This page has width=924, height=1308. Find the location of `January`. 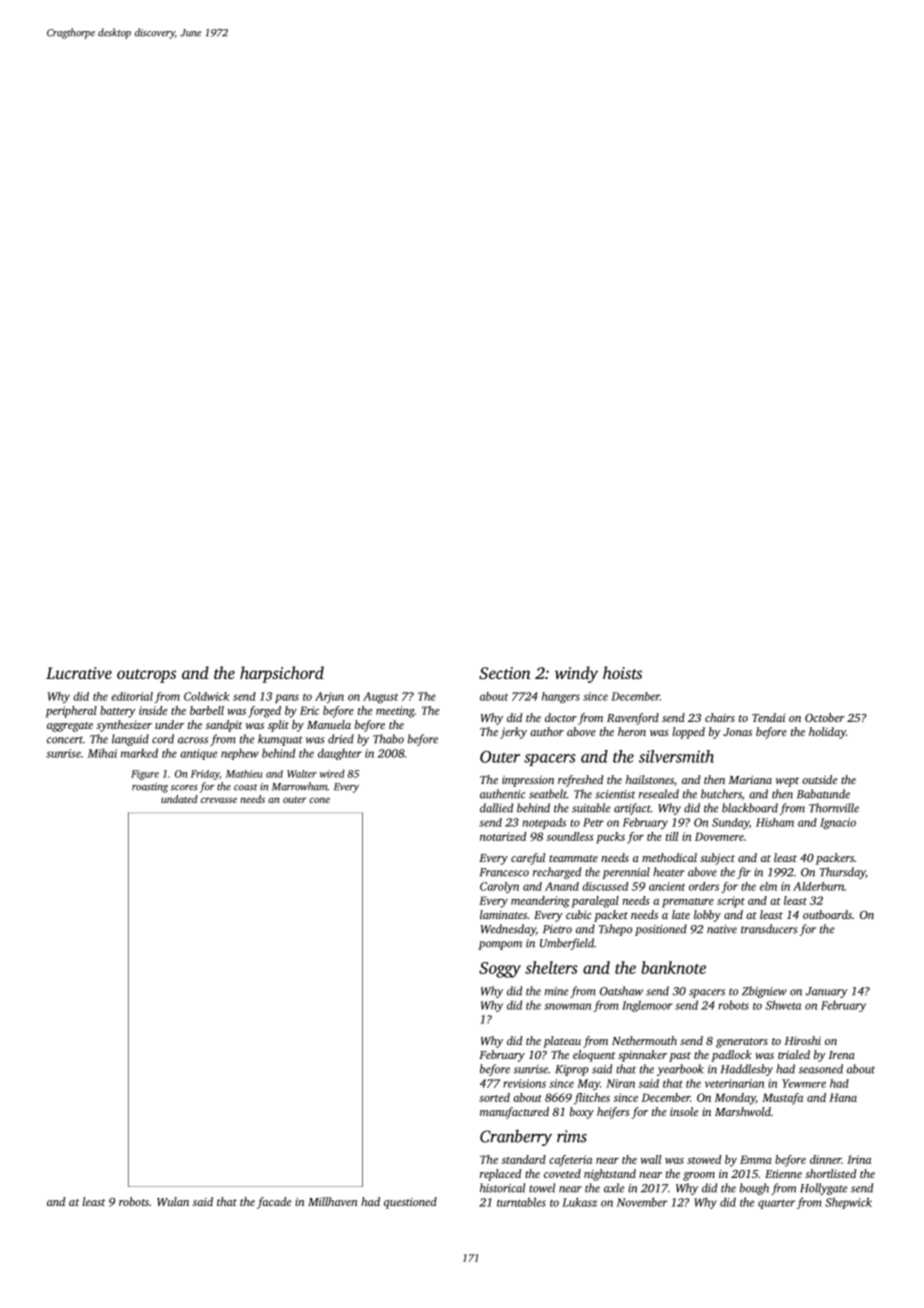

January is located at coordinates (826, 992).
